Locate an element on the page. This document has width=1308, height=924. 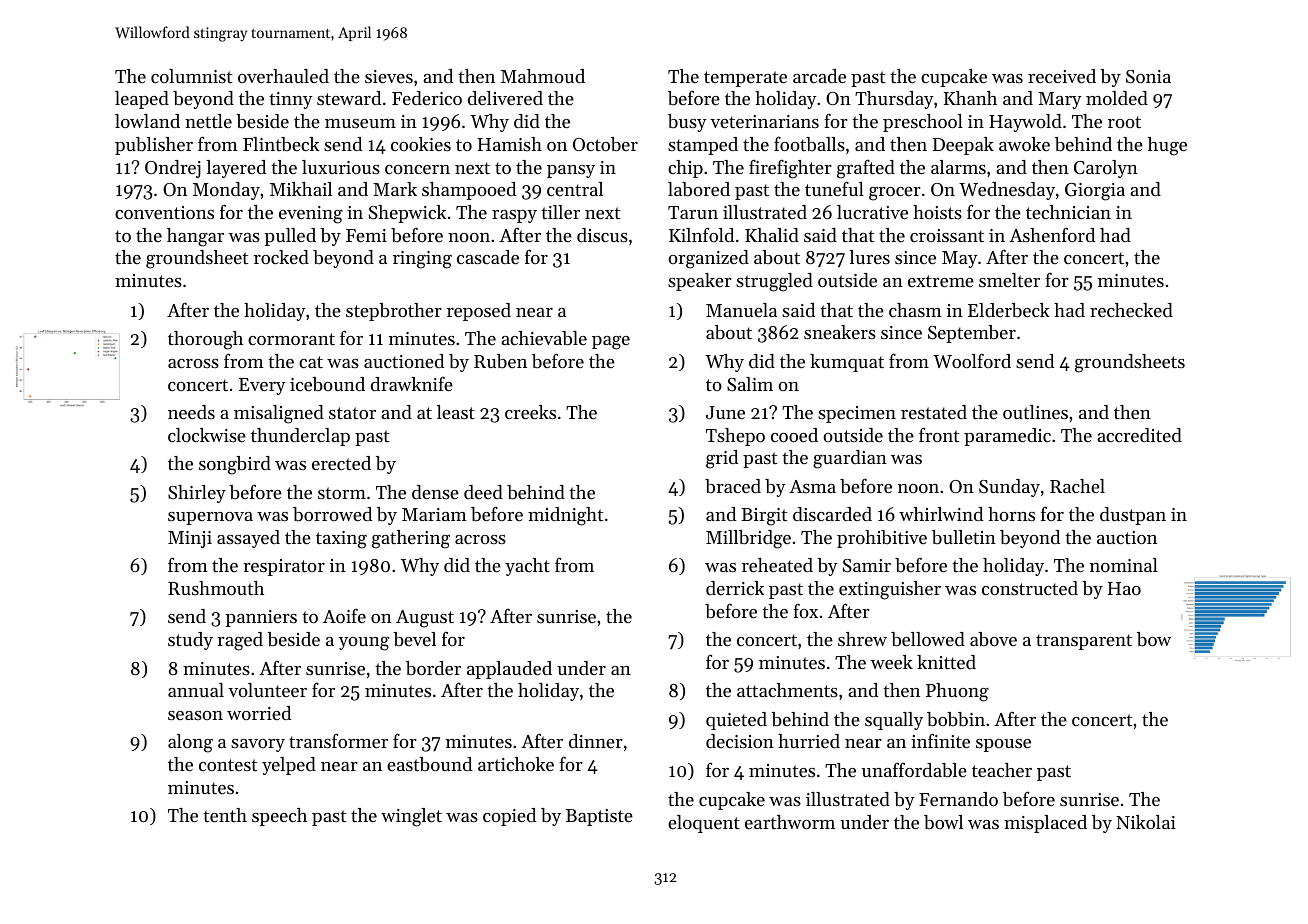
Nikolai is located at coordinates (1146, 822).
